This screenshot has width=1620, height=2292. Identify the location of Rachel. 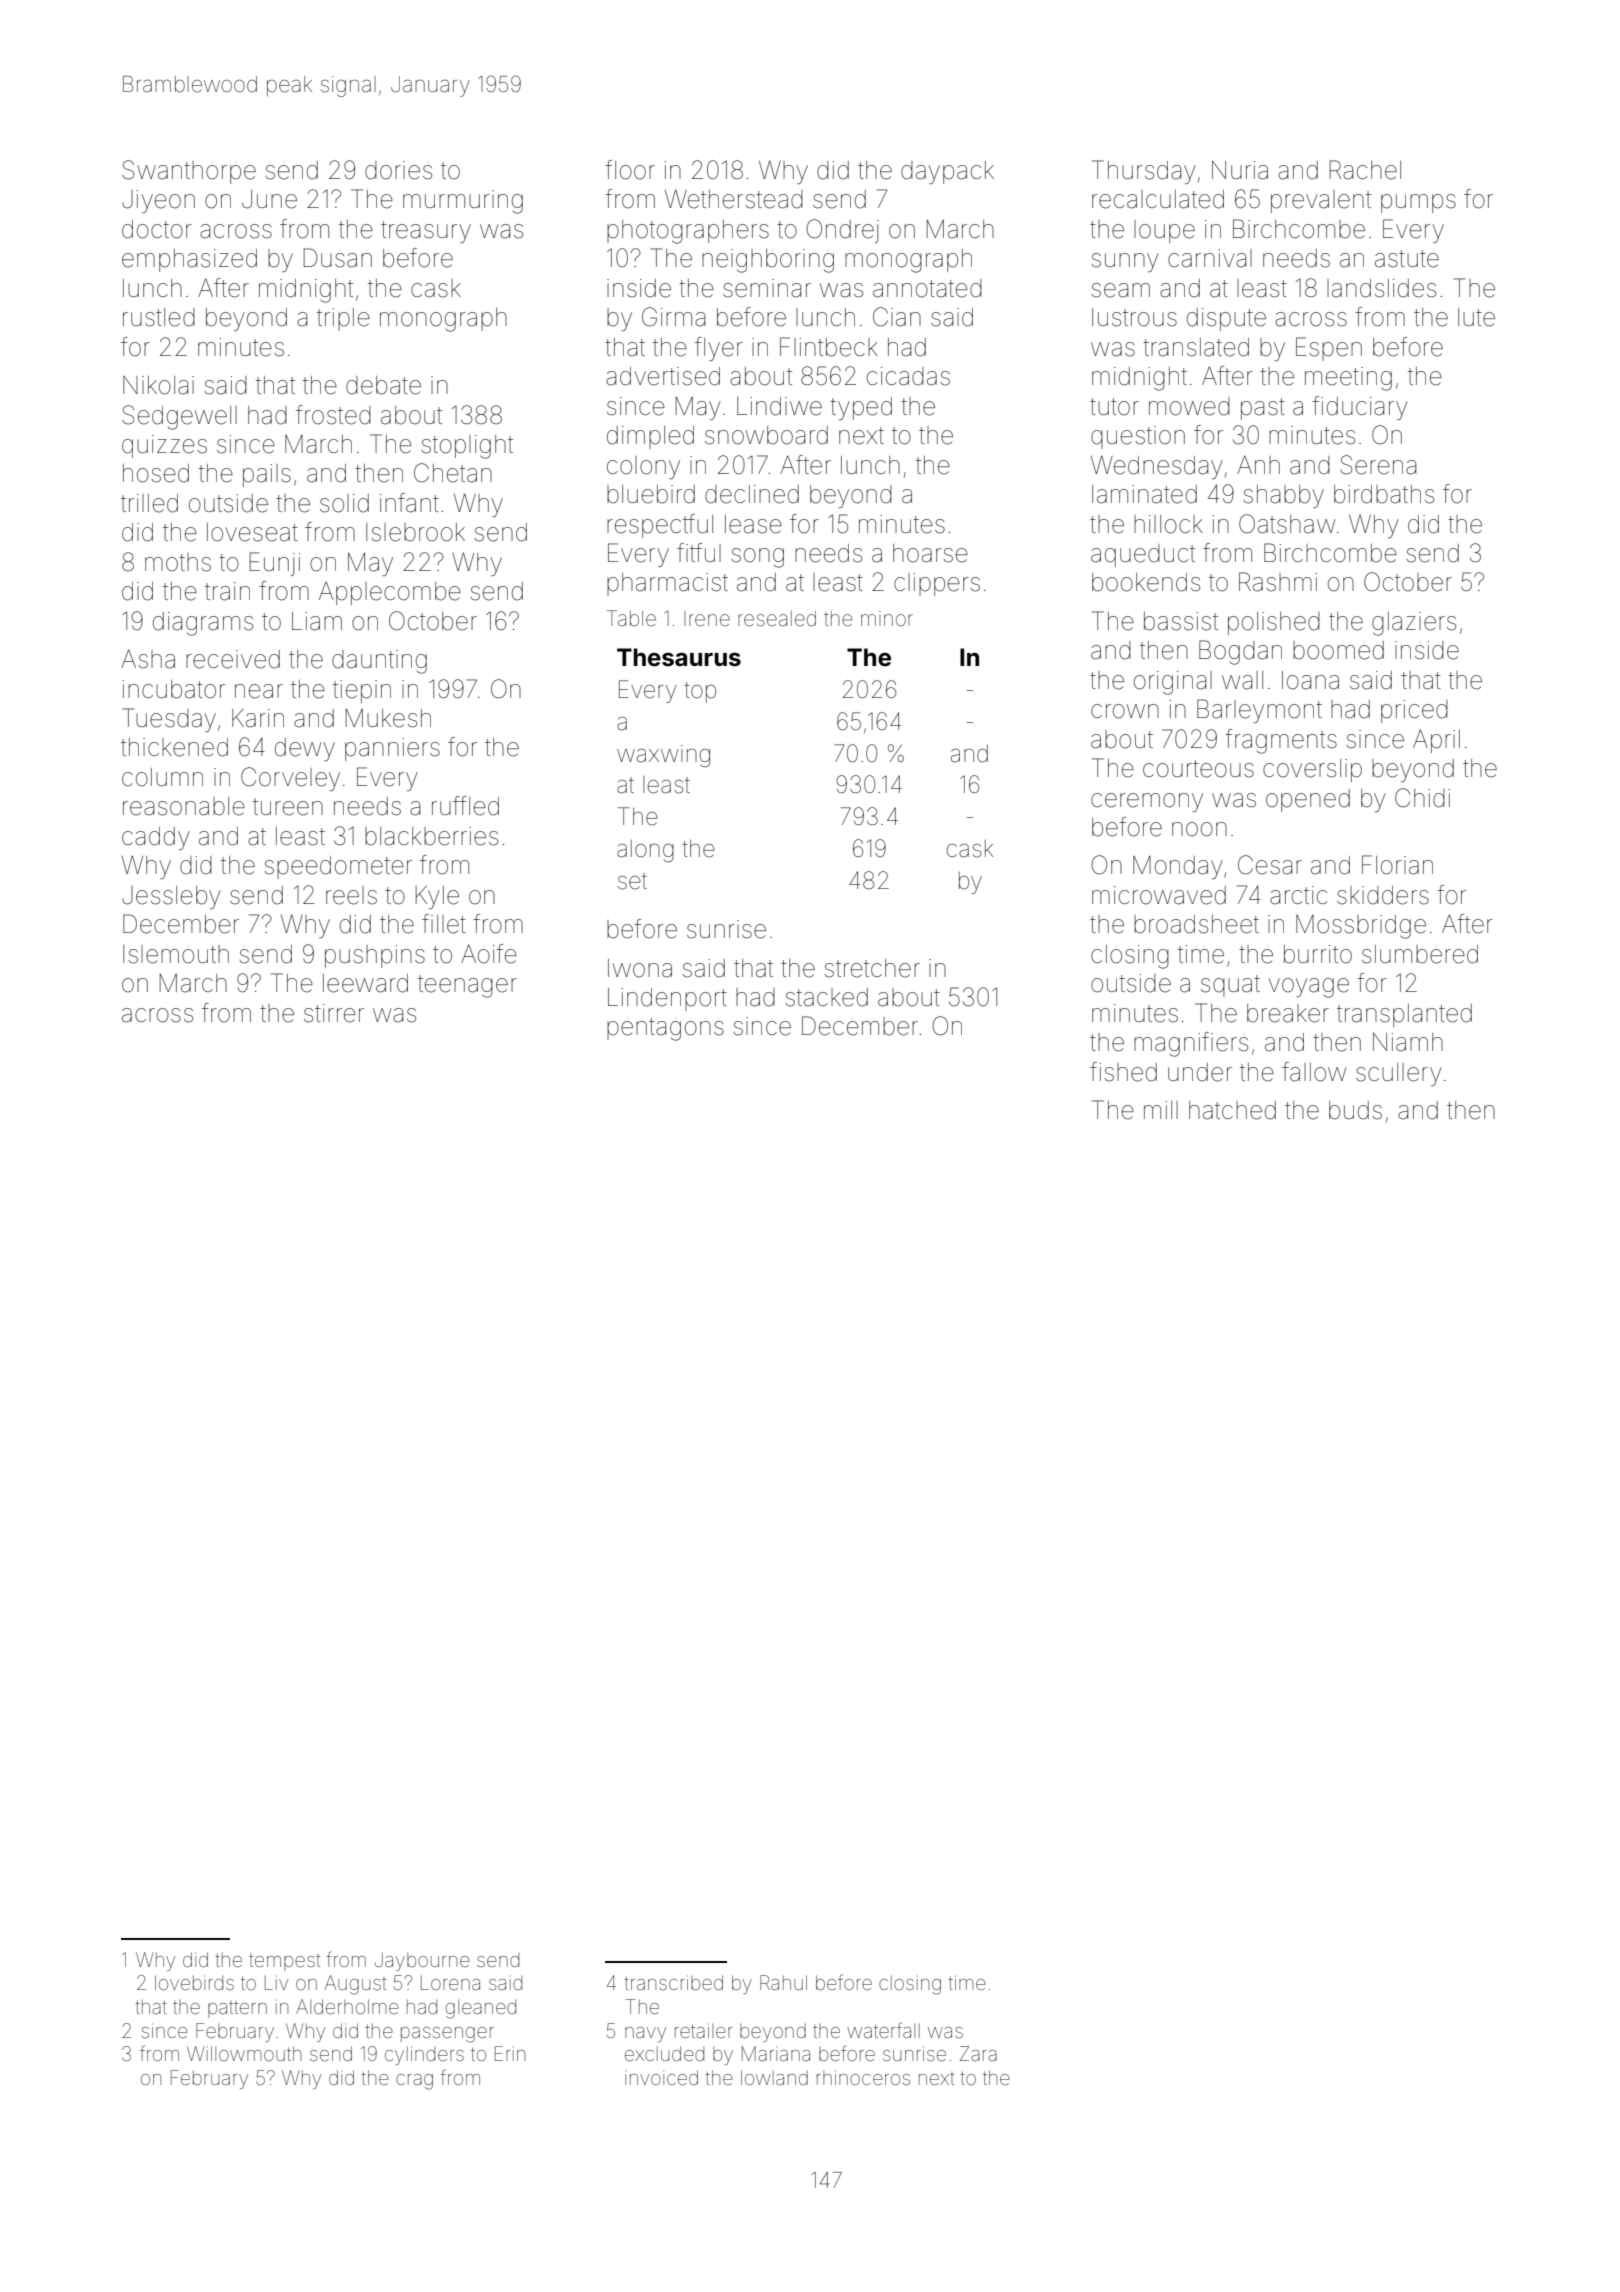
(1365, 170).
